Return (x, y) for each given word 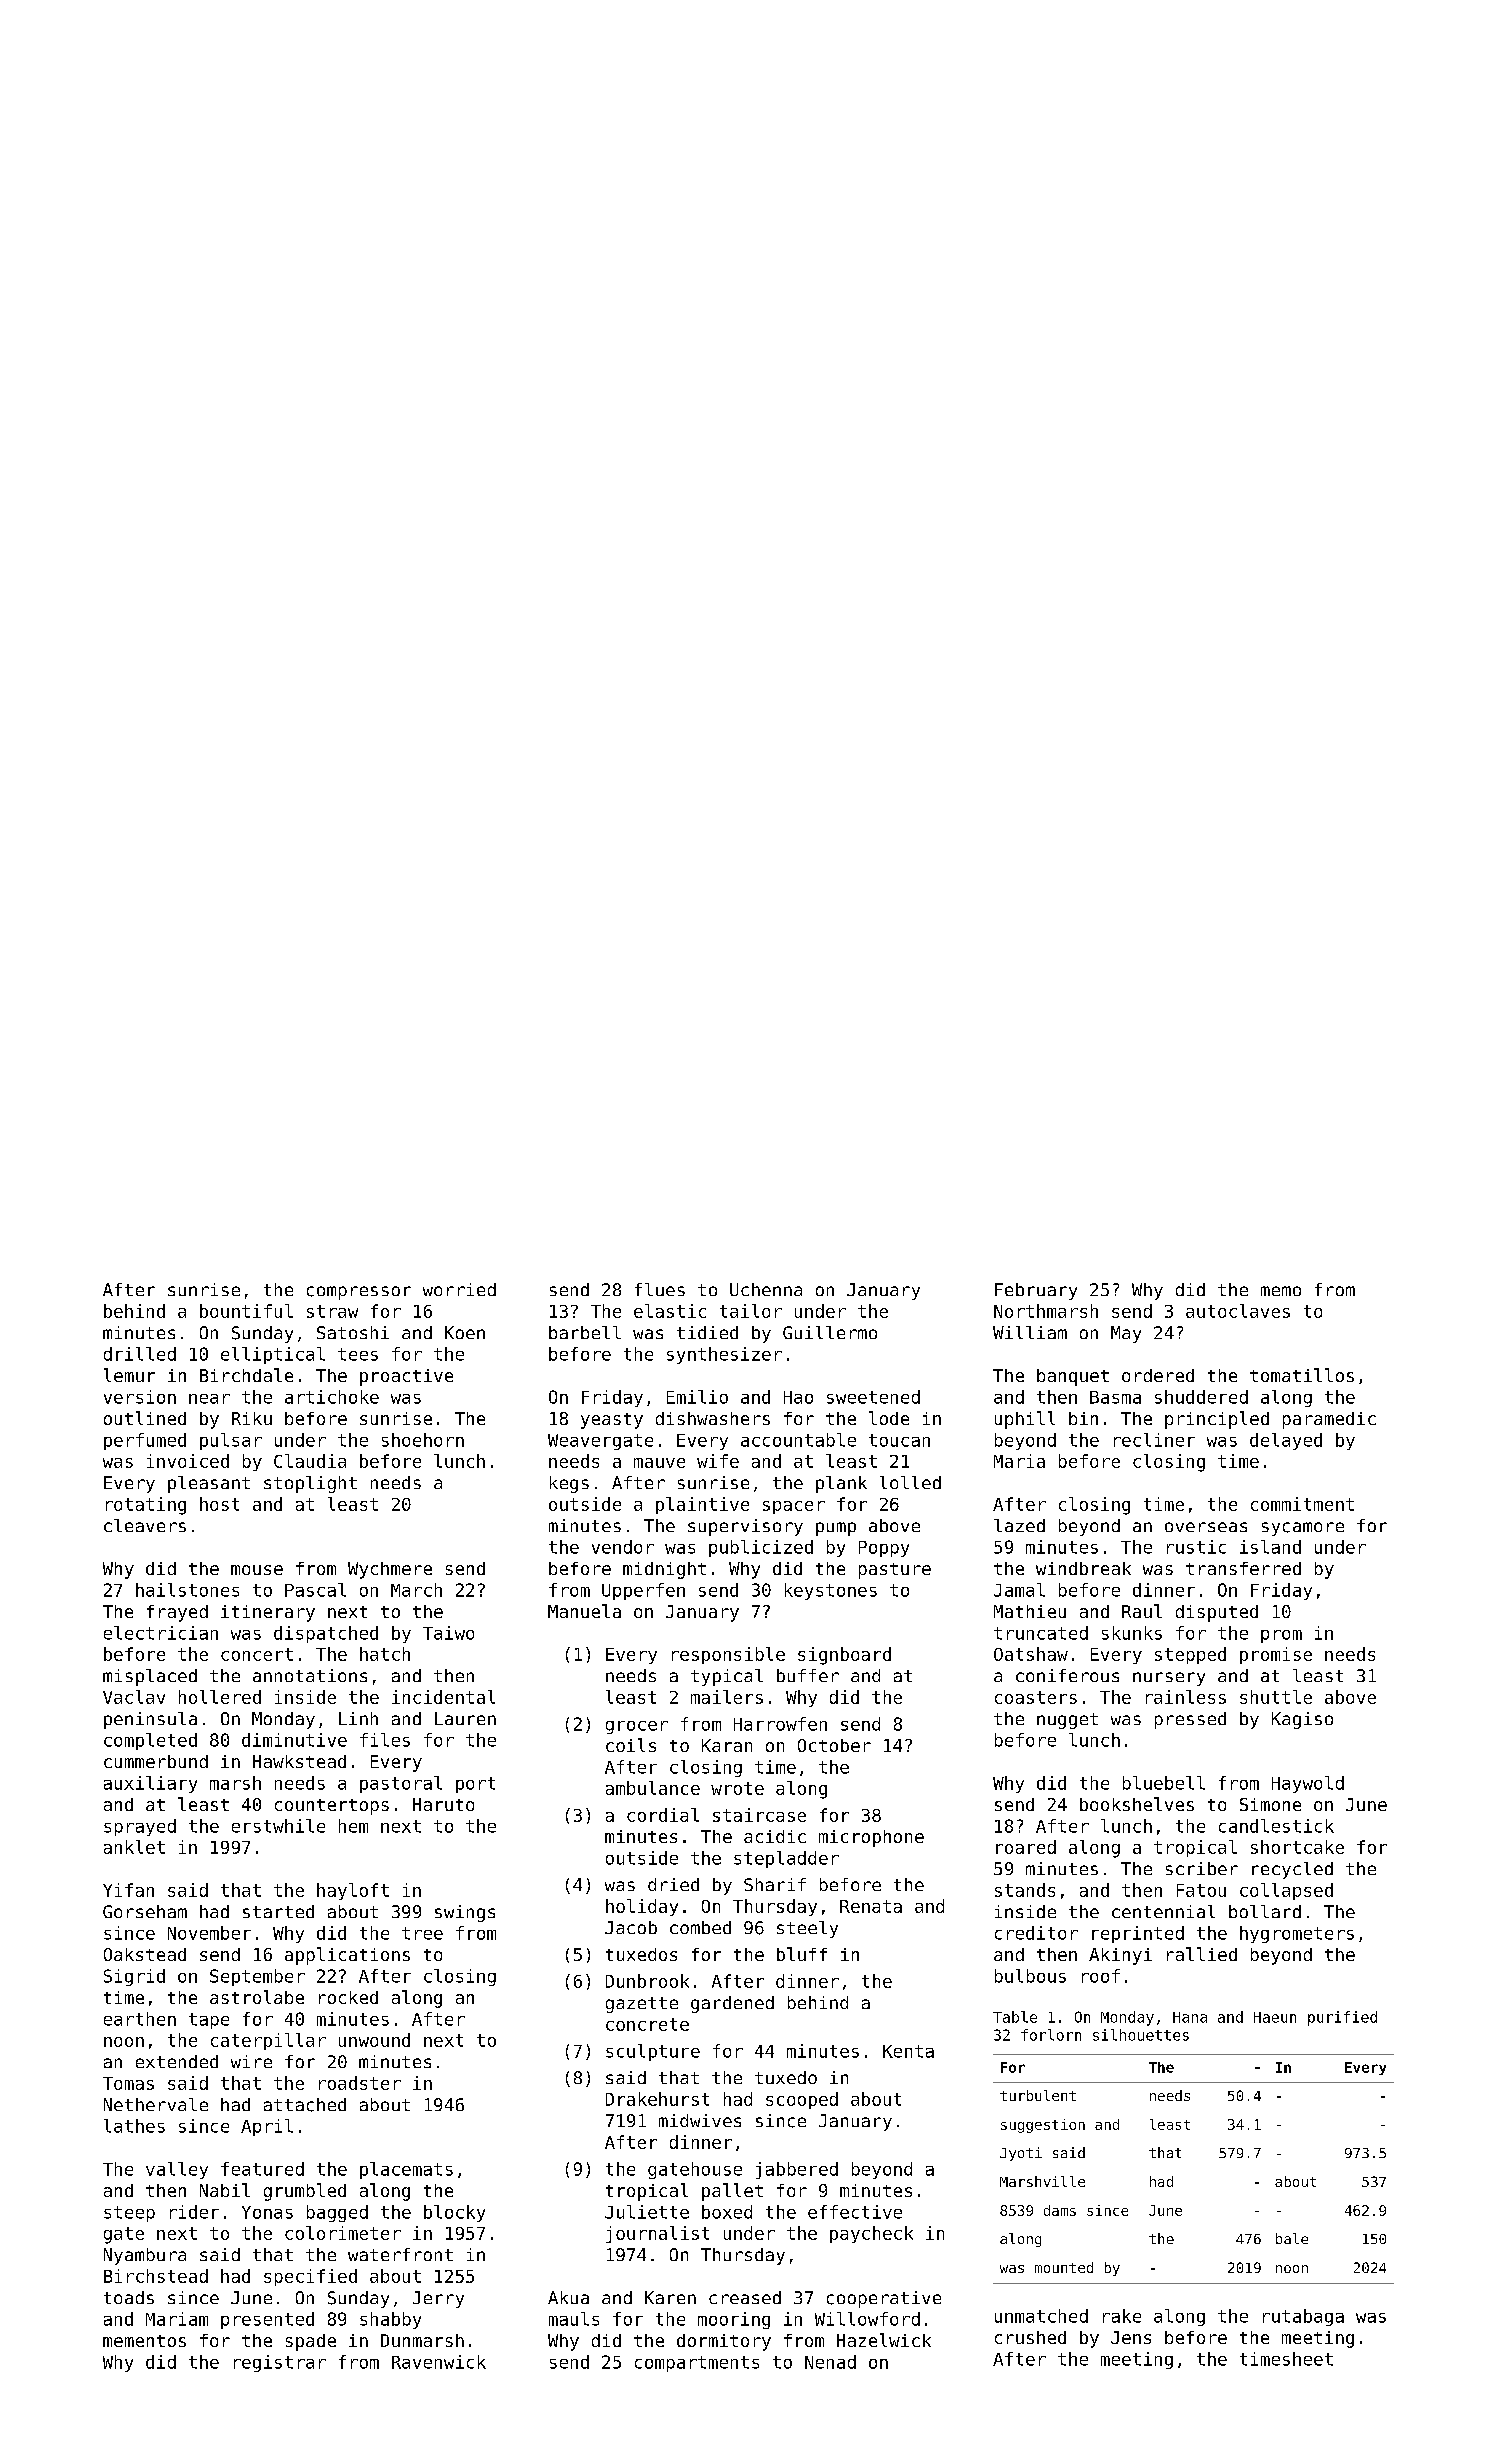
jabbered (797, 2170)
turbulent (1038, 2095)
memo (1281, 1291)
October (834, 1745)
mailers (727, 1697)
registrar (280, 2363)
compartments (697, 2364)
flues (660, 1289)
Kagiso (1302, 1720)
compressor (359, 1293)
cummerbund (156, 1761)
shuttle (1276, 1697)
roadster (360, 2083)
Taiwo (448, 1633)
